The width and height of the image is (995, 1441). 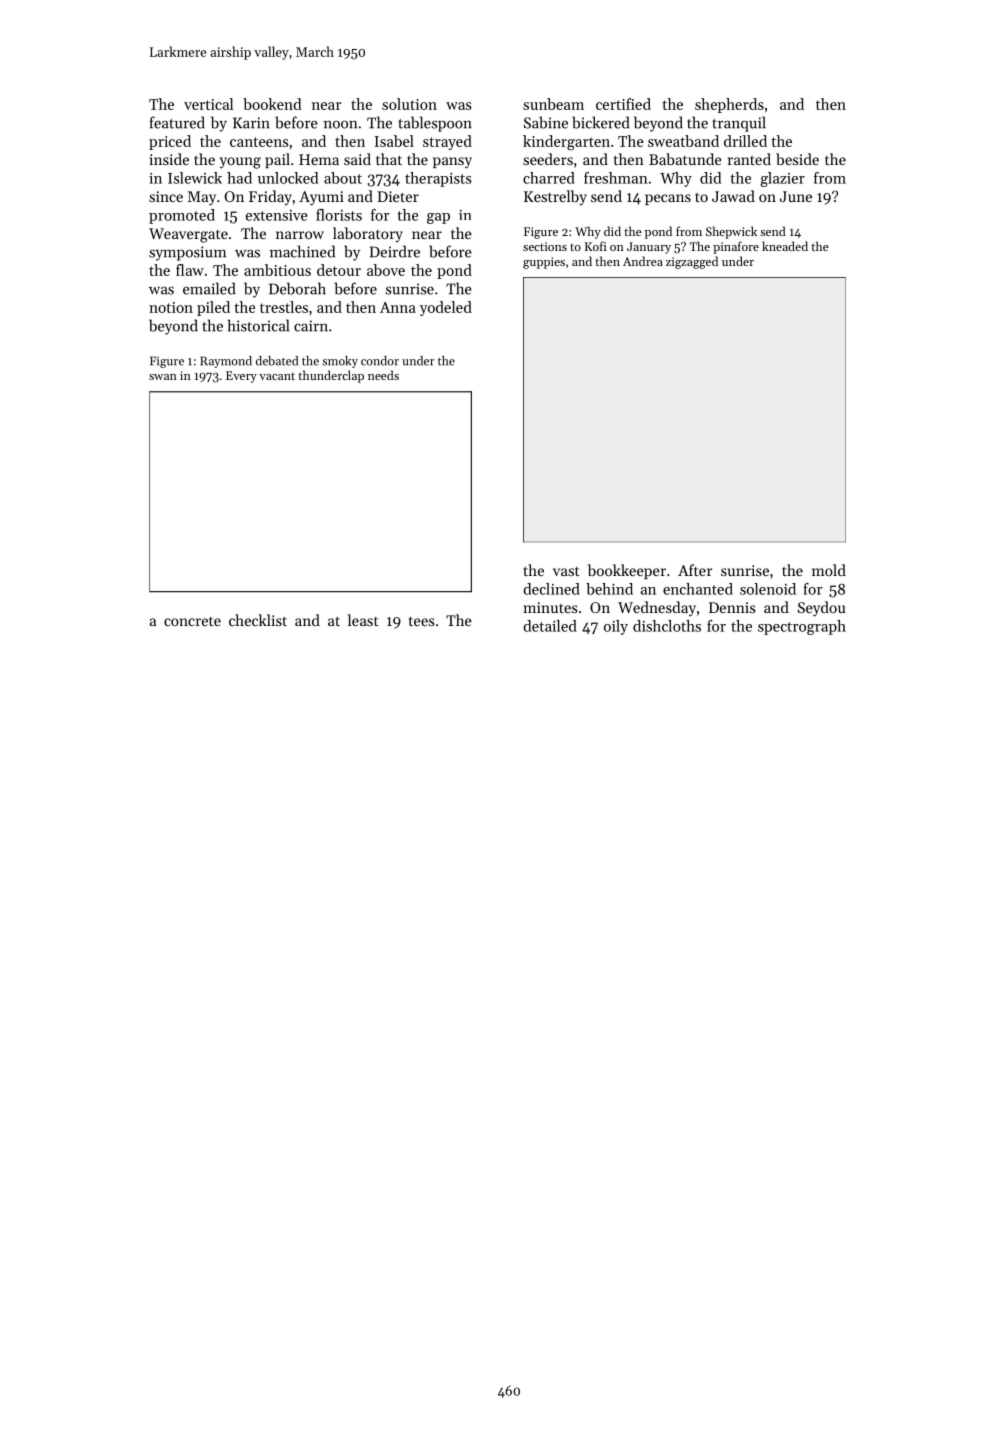 I want to click on least, so click(x=363, y=620).
